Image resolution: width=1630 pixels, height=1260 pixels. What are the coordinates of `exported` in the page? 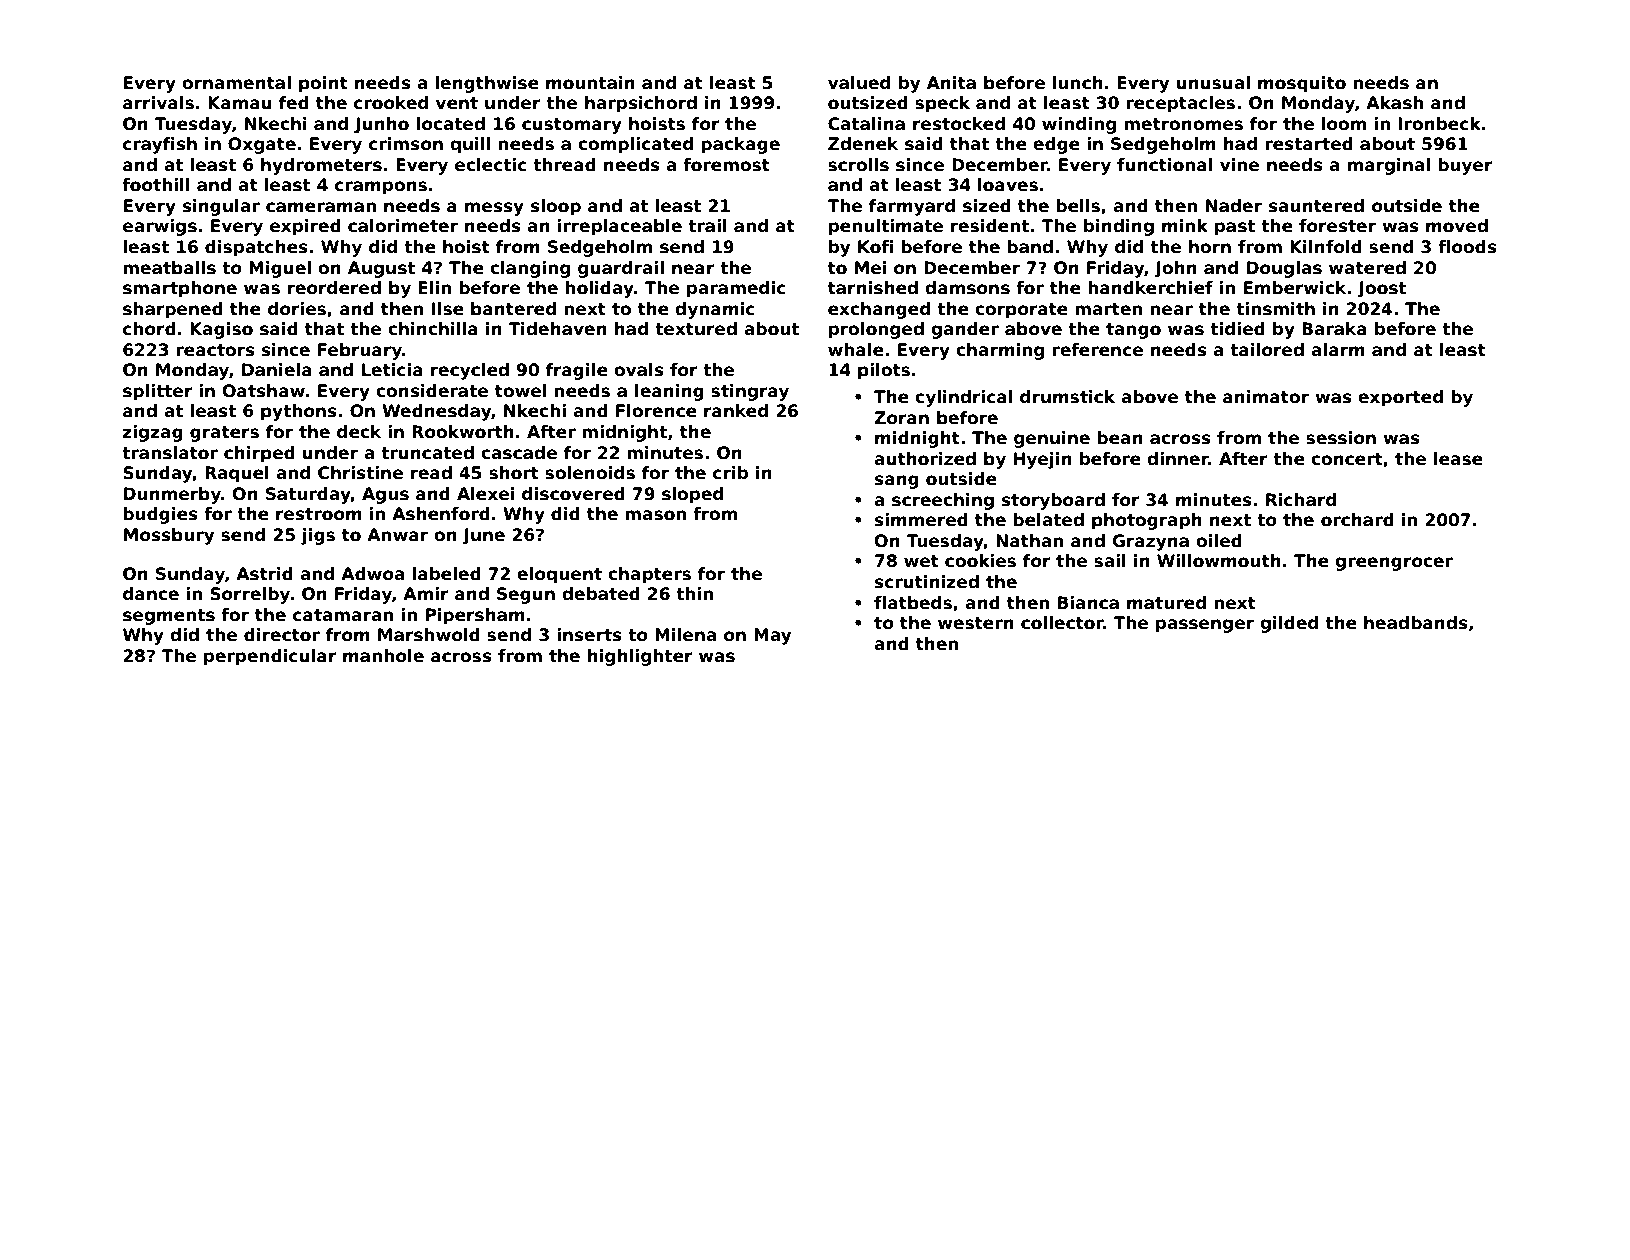 It's located at (1400, 398).
